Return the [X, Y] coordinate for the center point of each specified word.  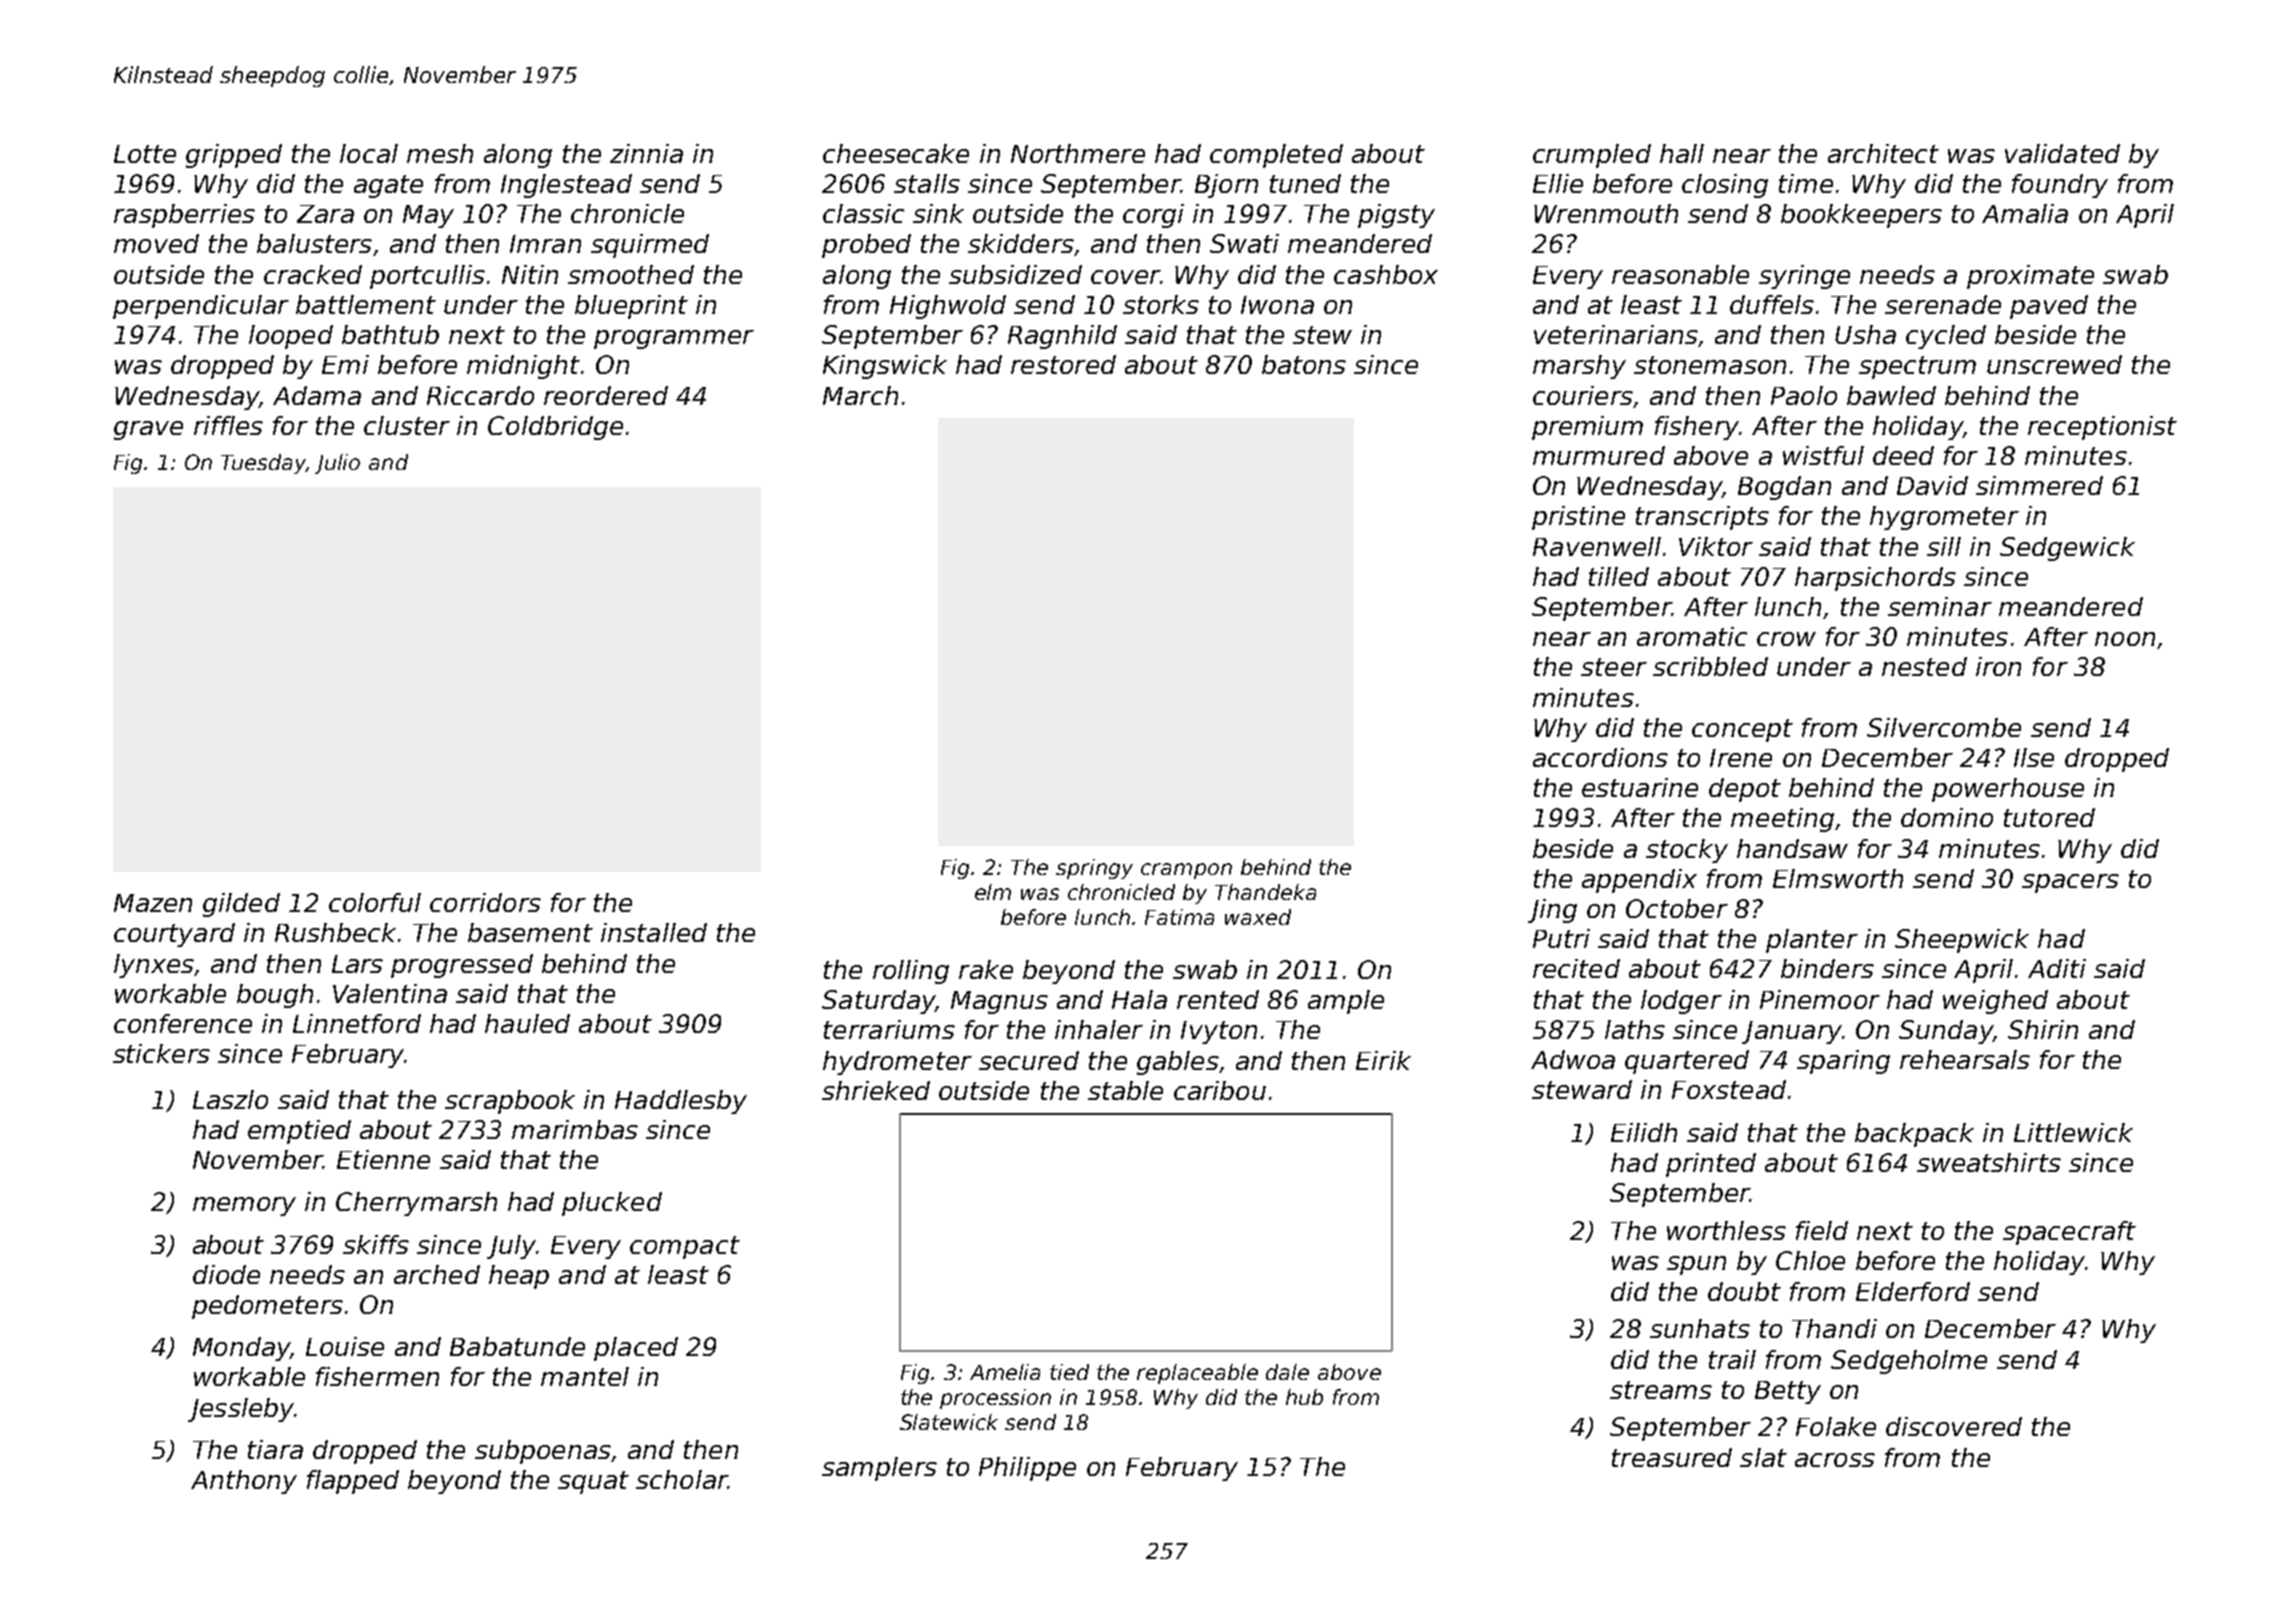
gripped [234, 156]
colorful [375, 902]
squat [593, 1482]
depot [1745, 790]
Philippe [1027, 1469]
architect [1883, 153]
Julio [337, 464]
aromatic [1692, 636]
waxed [1258, 917]
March [860, 395]
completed [1276, 156]
